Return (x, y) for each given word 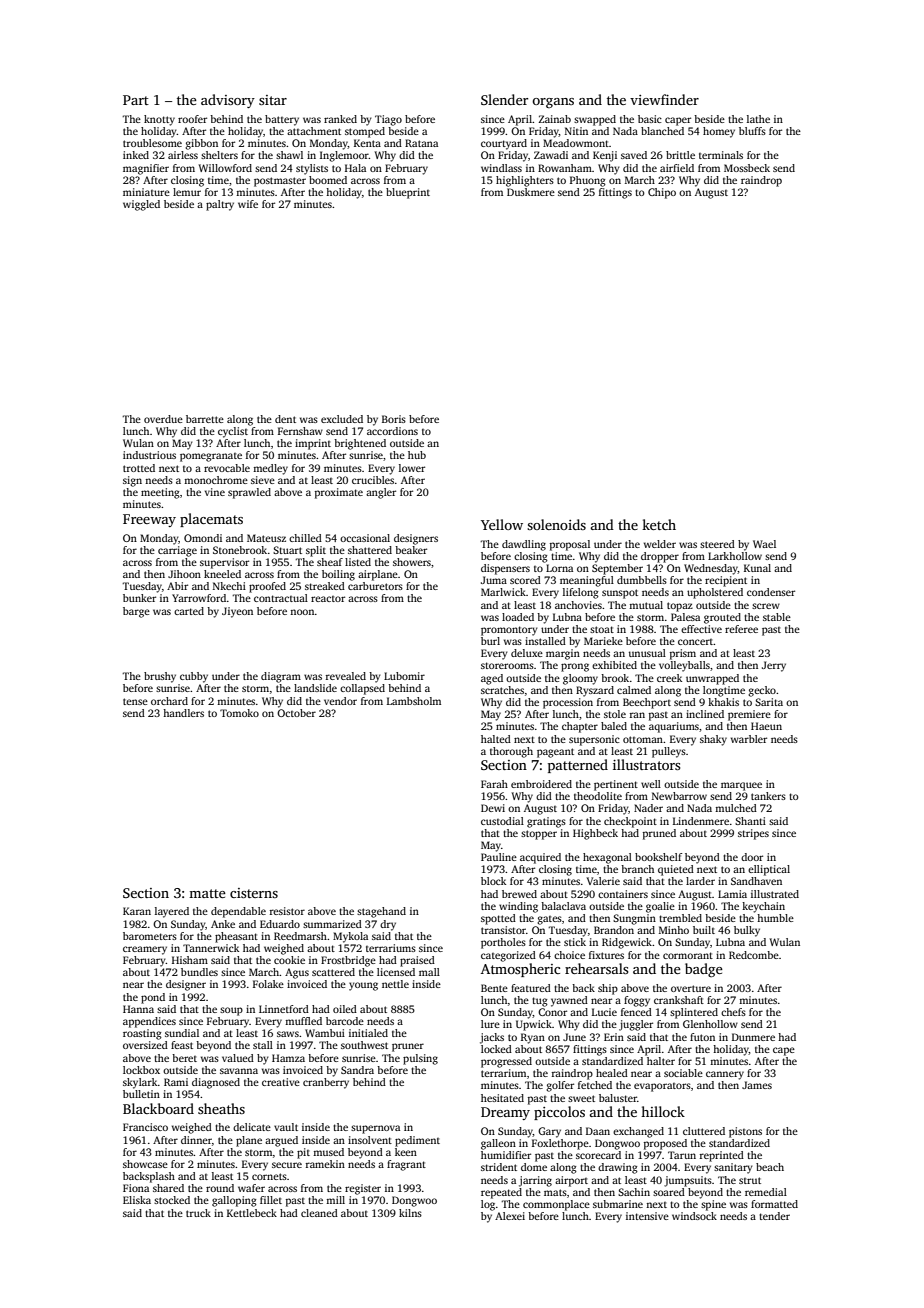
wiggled (141, 205)
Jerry (774, 666)
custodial (502, 821)
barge (136, 612)
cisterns (254, 893)
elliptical (769, 870)
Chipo (662, 193)
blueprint (408, 193)
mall (429, 972)
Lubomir (404, 676)
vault (286, 1127)
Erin (614, 1037)
